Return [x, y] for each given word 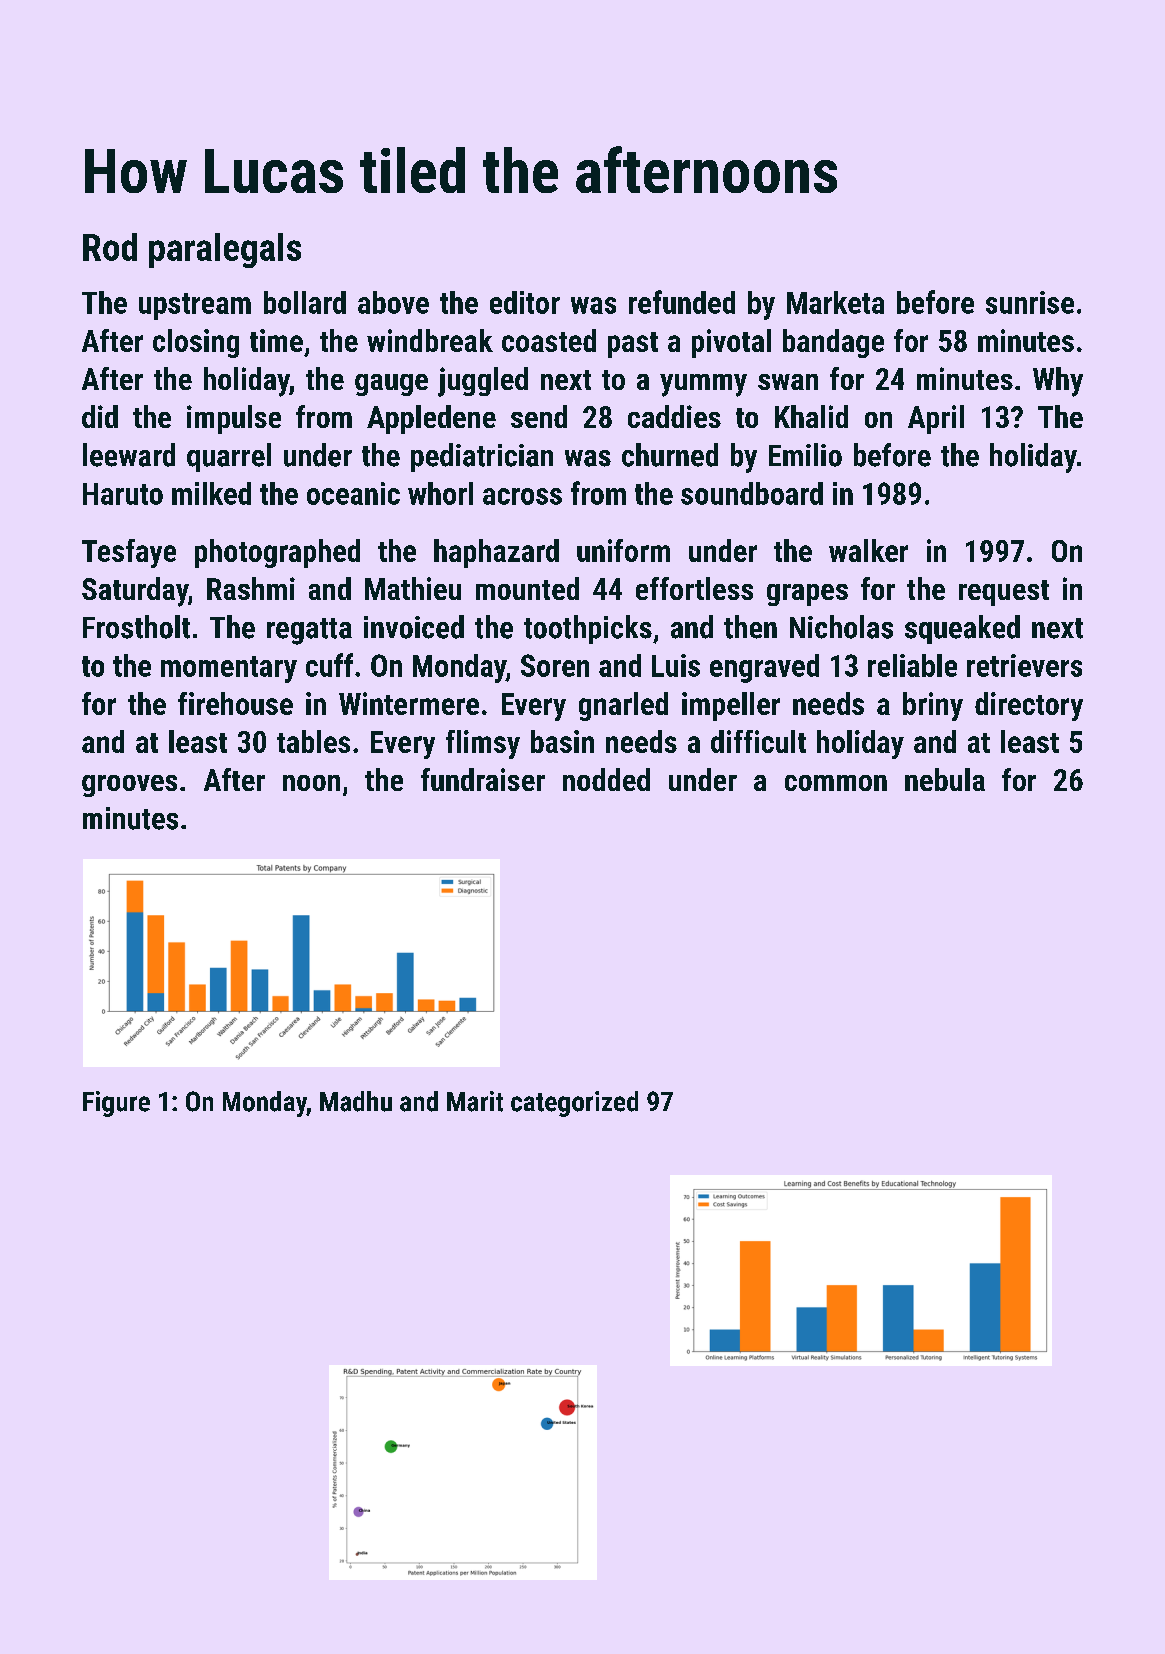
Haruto [123, 494]
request [1004, 593]
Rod [110, 247]
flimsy [483, 744]
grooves [129, 786]
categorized [574, 1104]
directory [1029, 706]
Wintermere [409, 703]
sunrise [1030, 302]
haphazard [496, 553]
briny [933, 706]
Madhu [356, 1101]
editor [525, 302]
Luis [676, 665]
